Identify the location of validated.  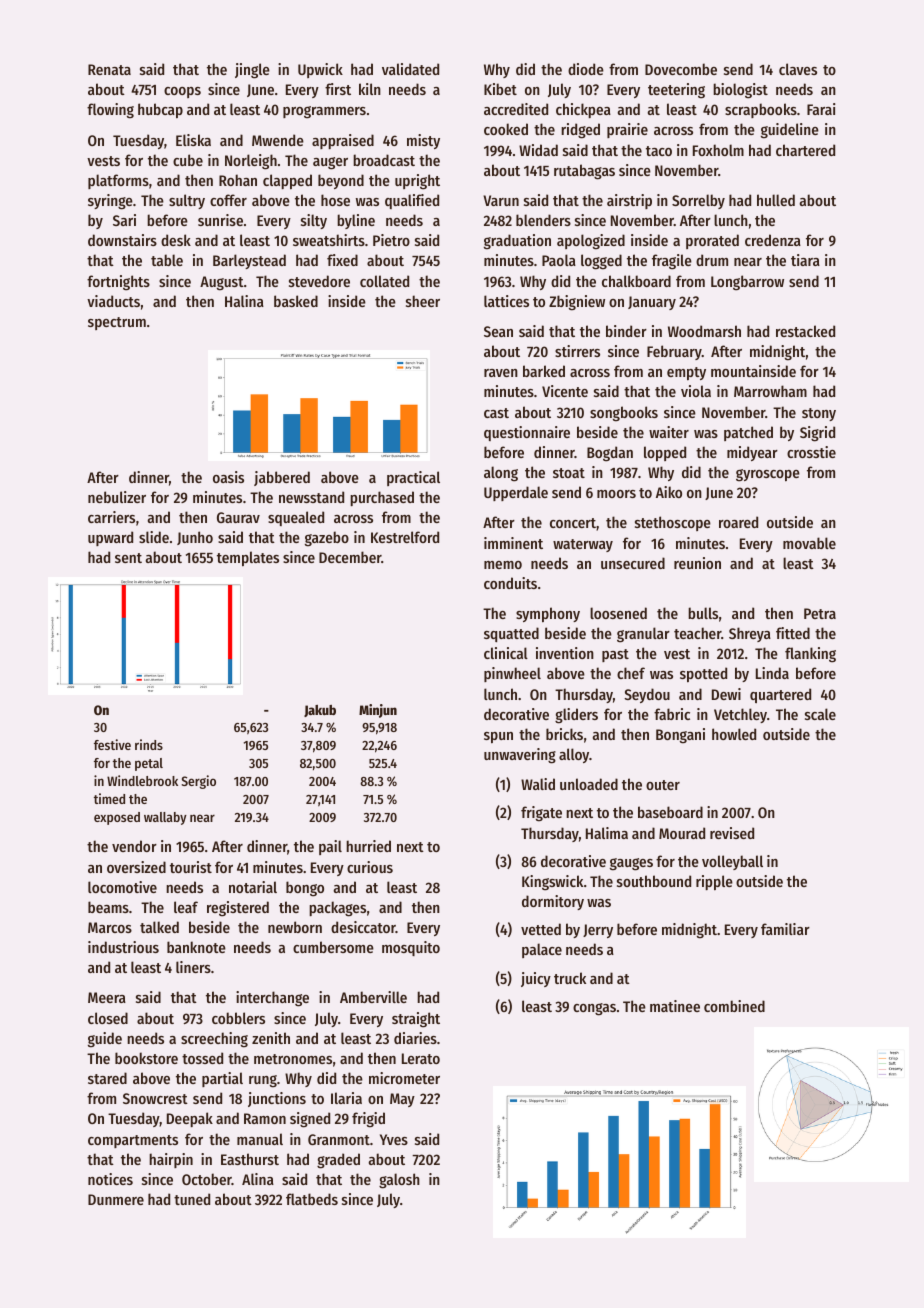
(410, 69).
